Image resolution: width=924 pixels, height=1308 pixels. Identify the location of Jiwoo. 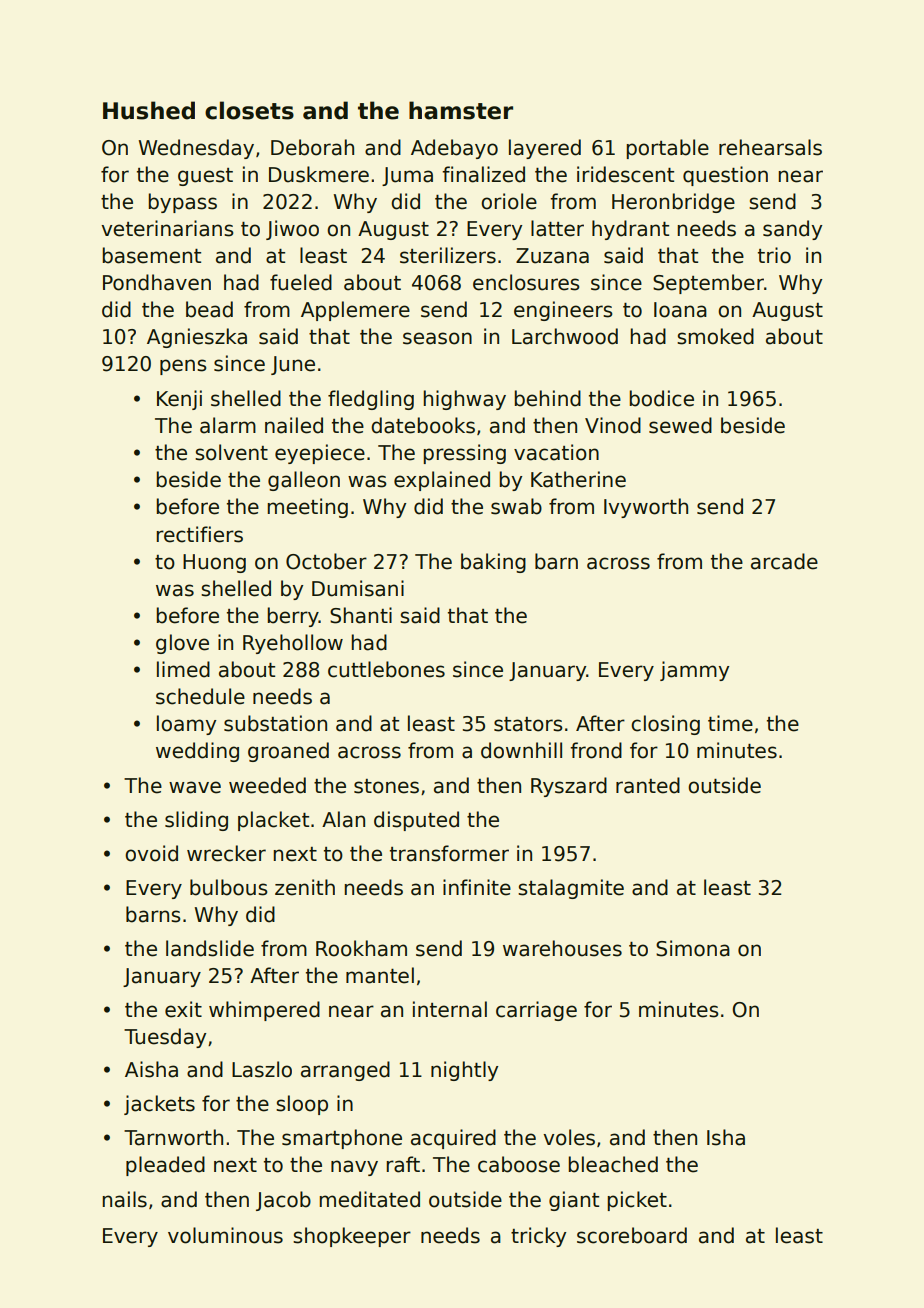
(292, 230).
